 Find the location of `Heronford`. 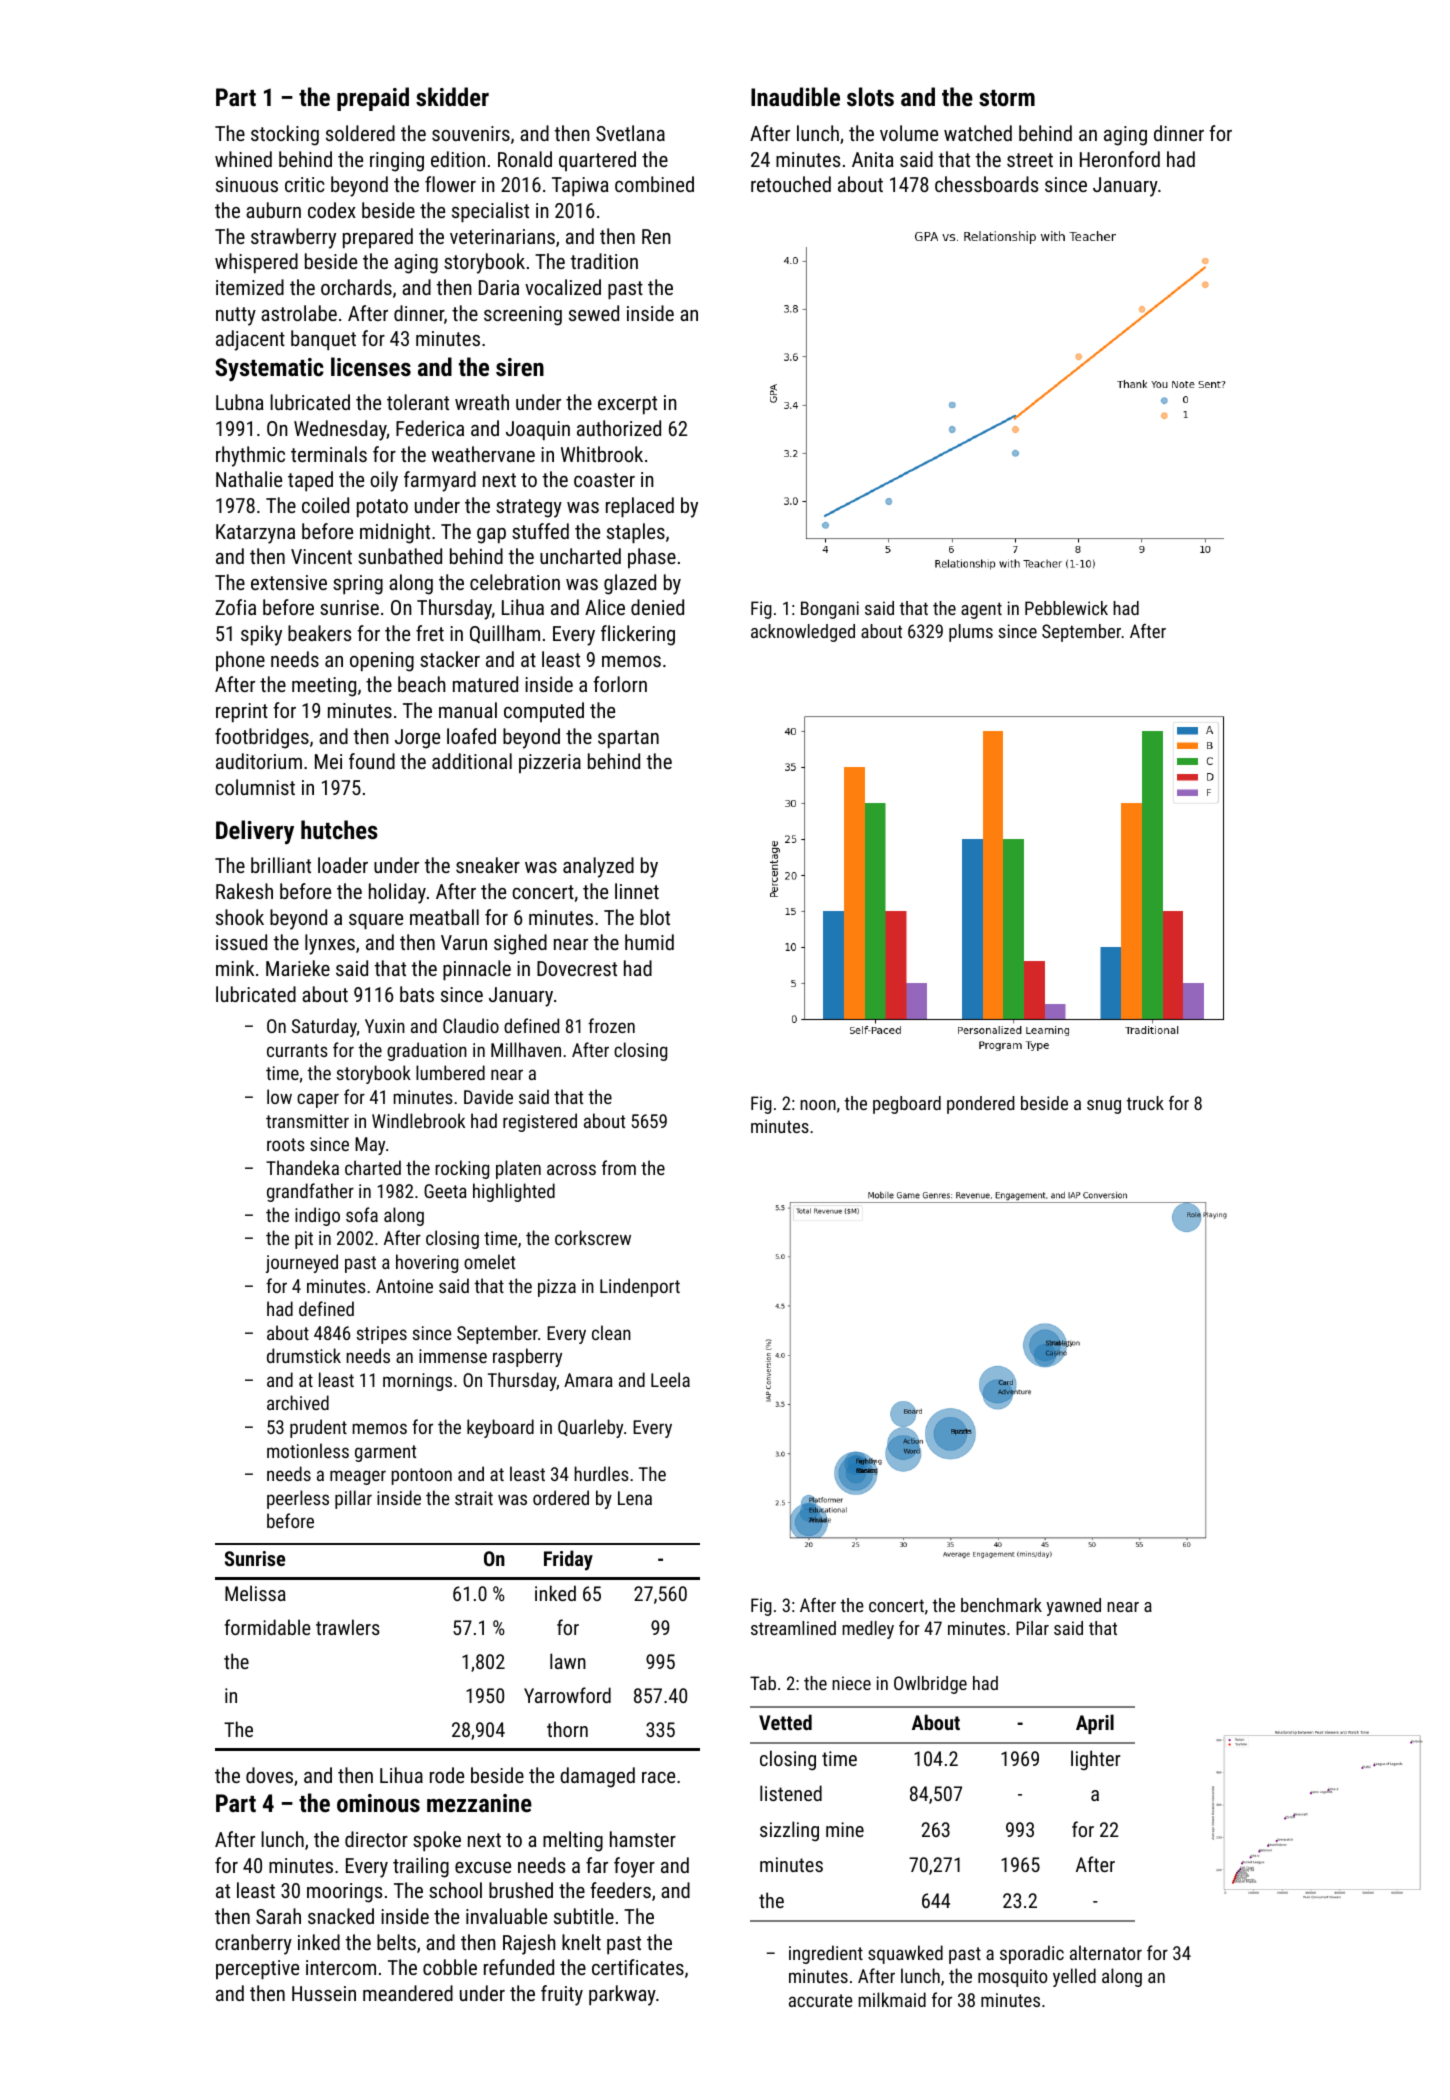

Heronford is located at coordinates (1120, 159).
